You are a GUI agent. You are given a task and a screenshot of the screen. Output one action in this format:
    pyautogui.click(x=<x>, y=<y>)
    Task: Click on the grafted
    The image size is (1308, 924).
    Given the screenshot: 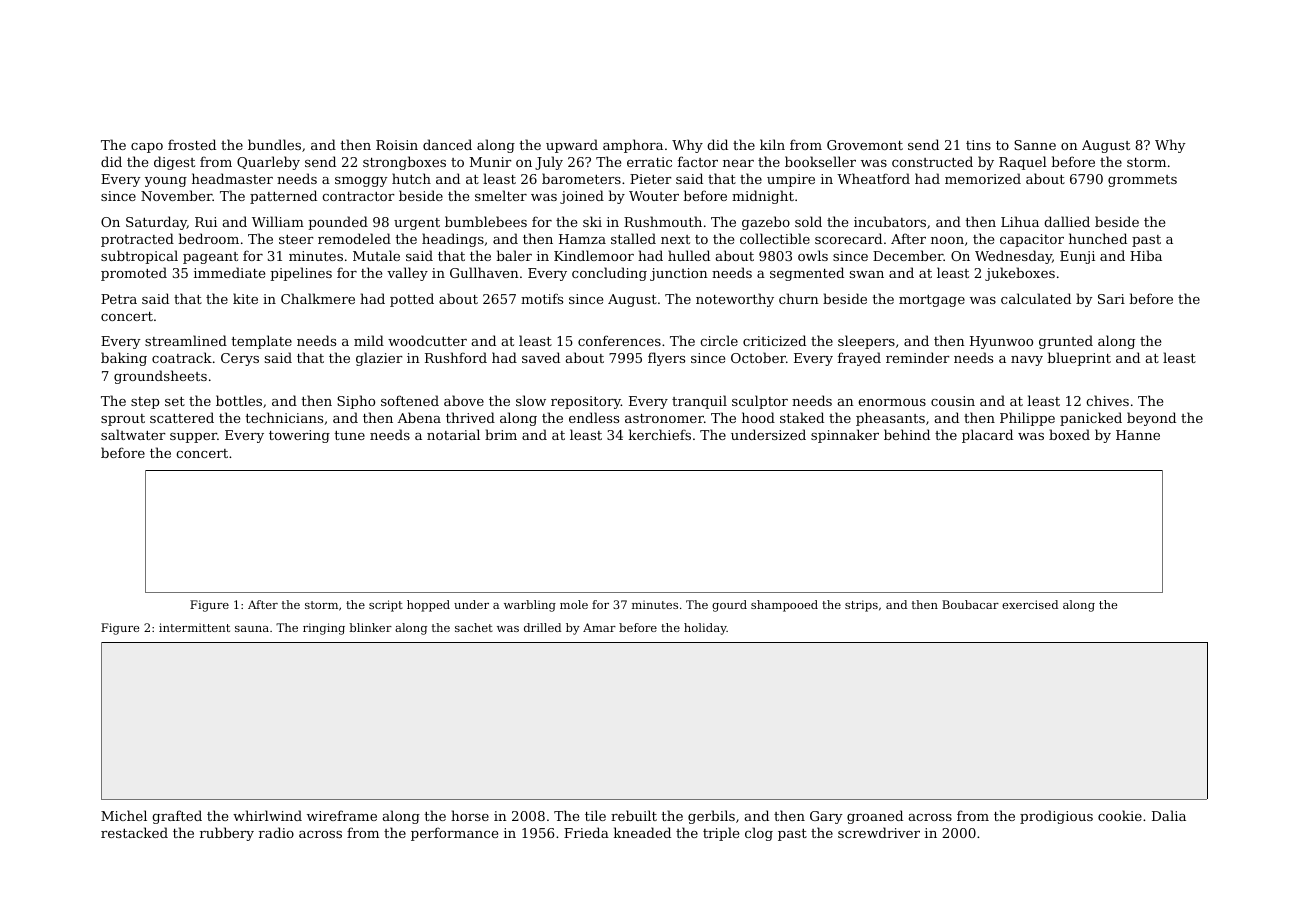 What is the action you would take?
    pyautogui.click(x=177, y=817)
